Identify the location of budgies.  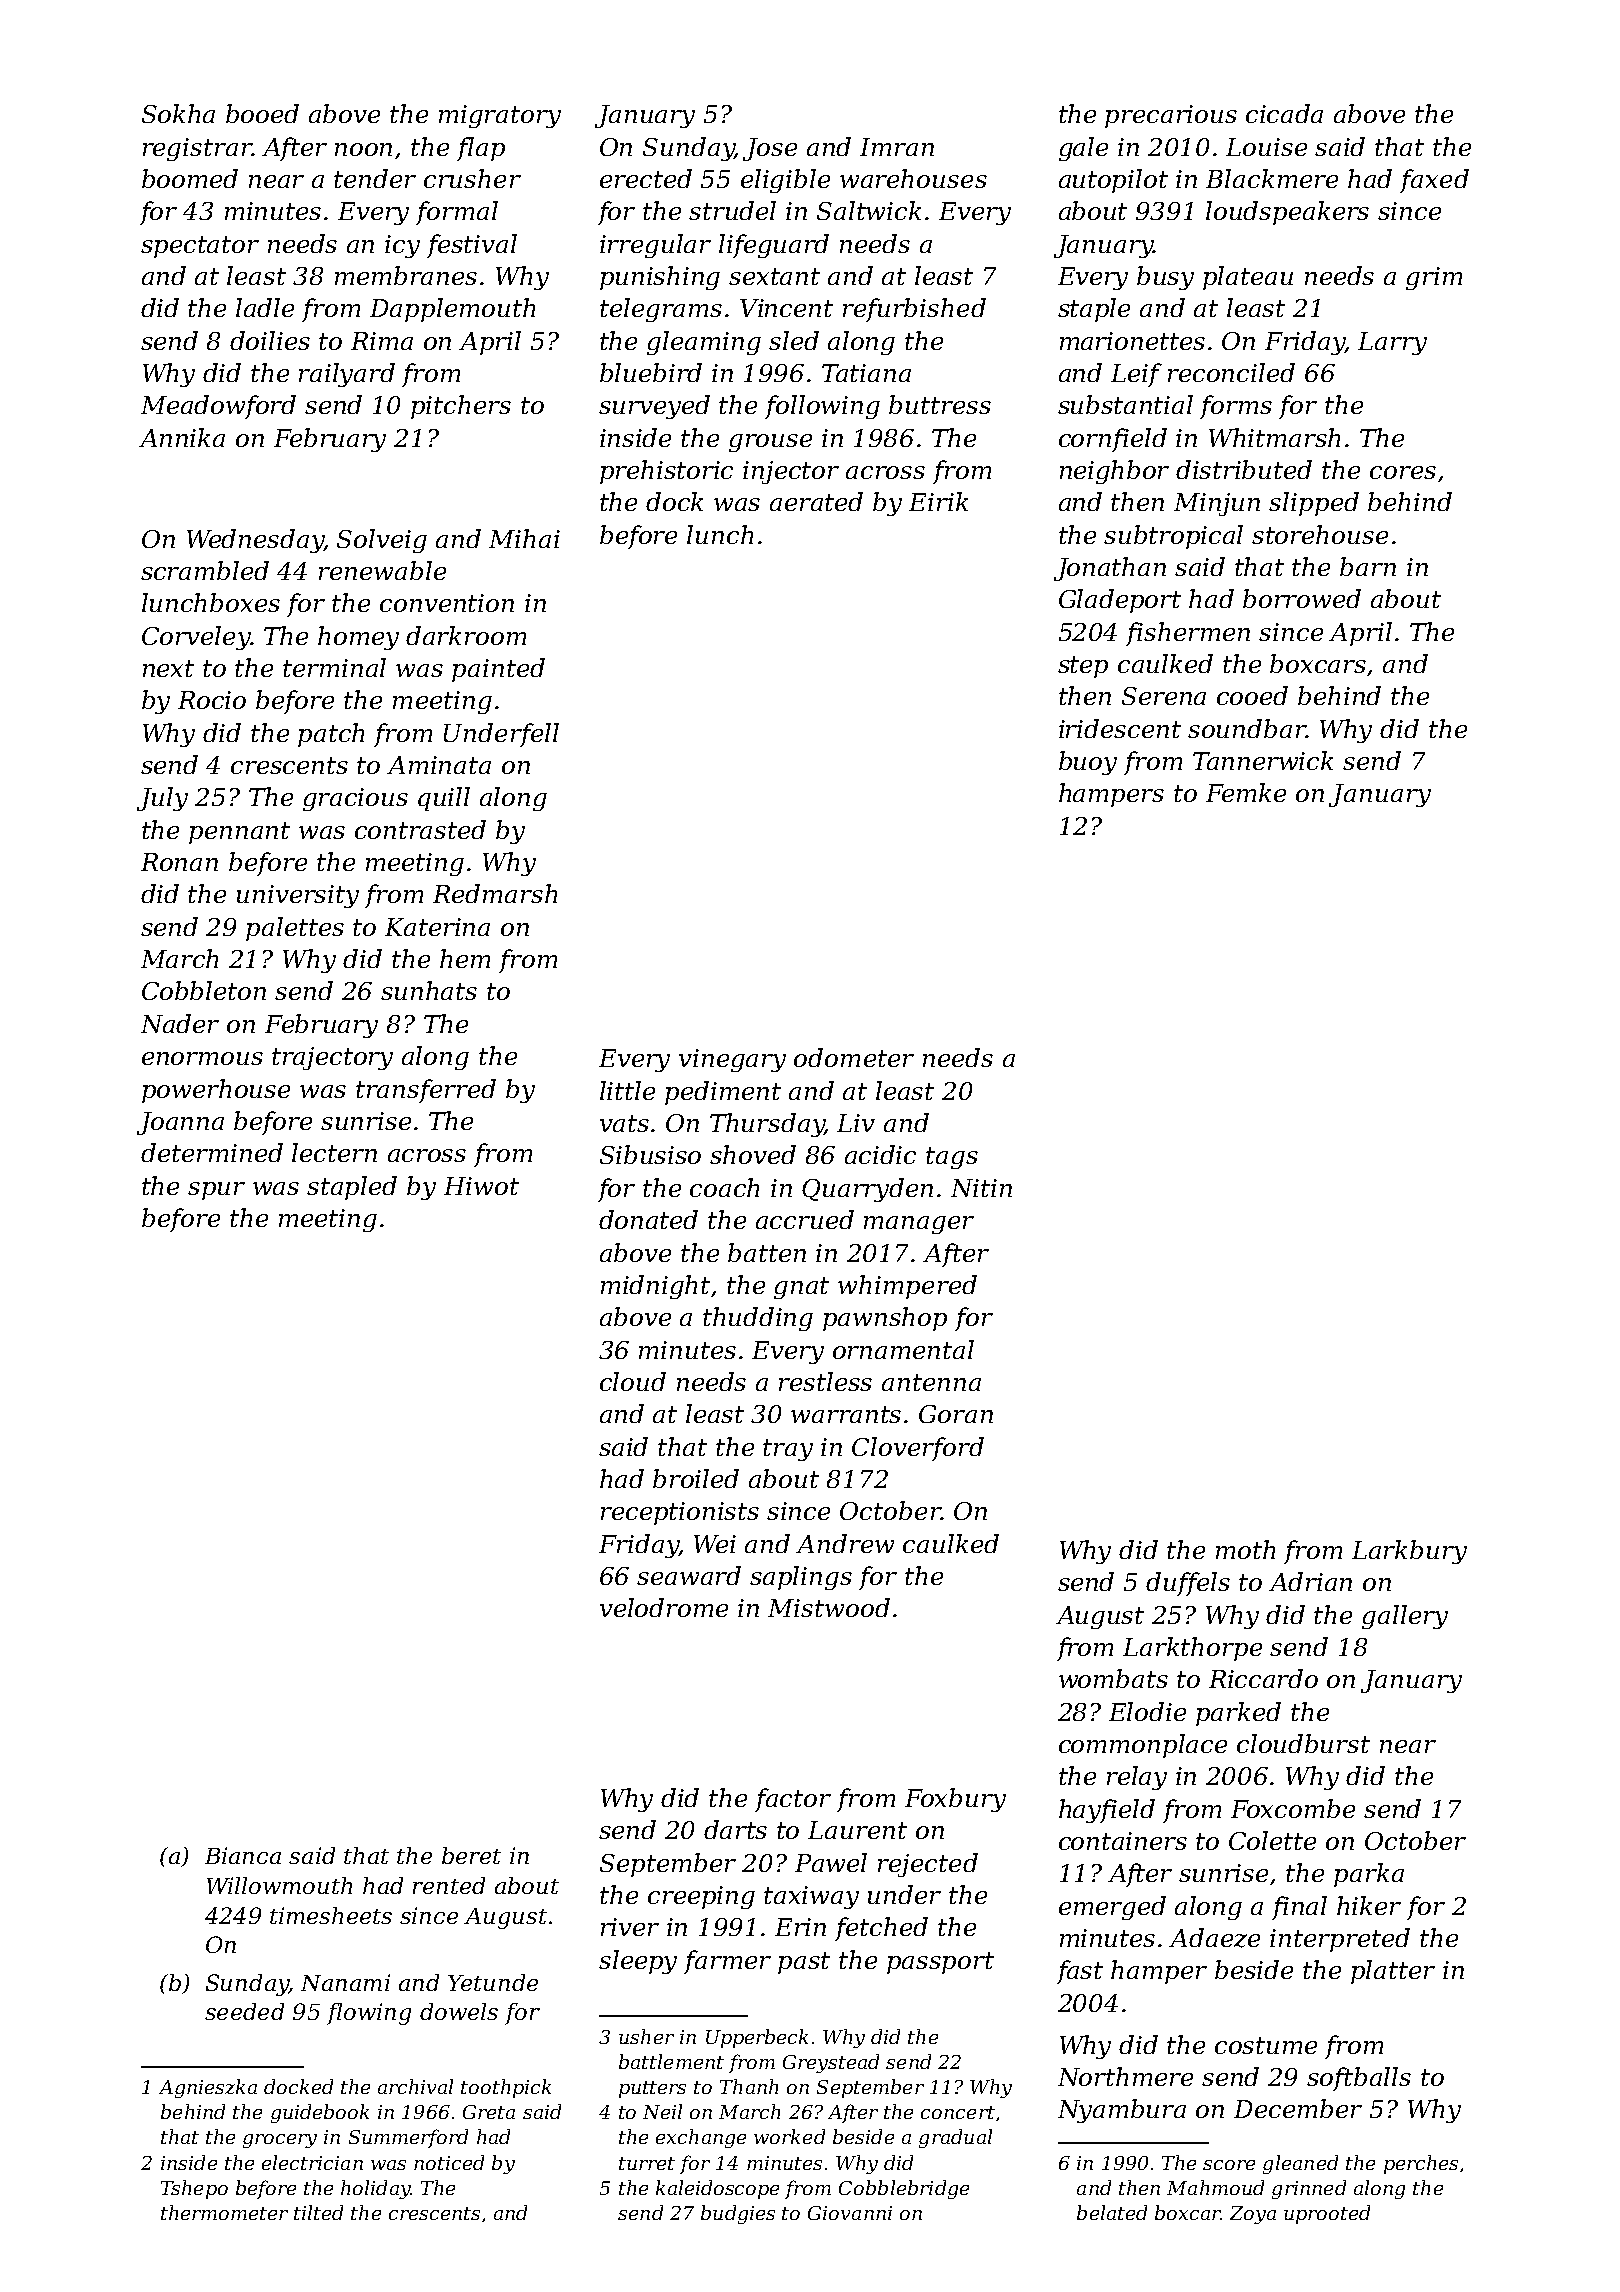
(738, 2214).
